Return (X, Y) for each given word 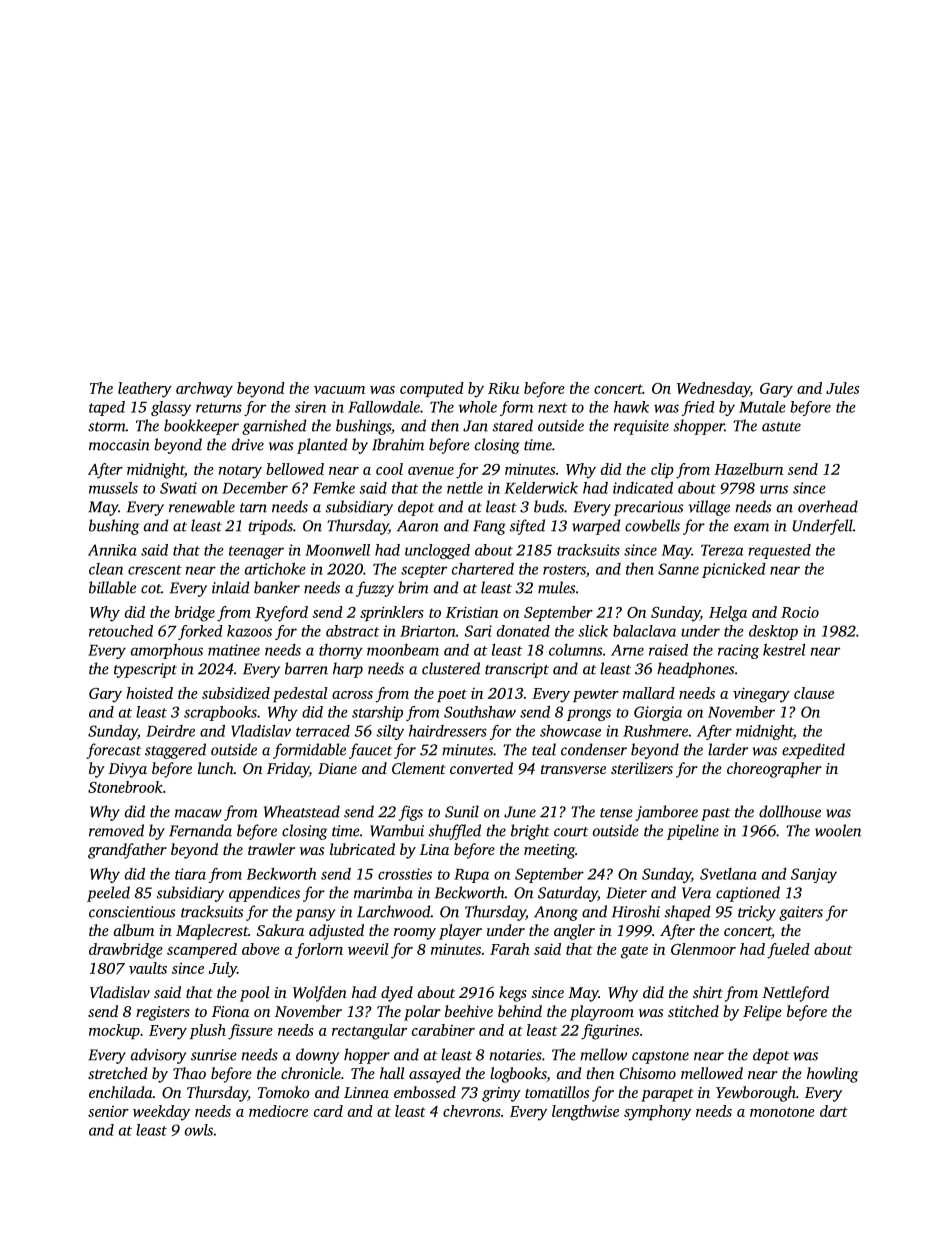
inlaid (230, 587)
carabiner (443, 1030)
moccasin (119, 445)
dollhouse (790, 811)
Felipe (762, 1013)
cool (389, 469)
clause (814, 693)
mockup (114, 1031)
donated (523, 631)
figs (411, 813)
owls (199, 1130)
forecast (113, 751)
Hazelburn (748, 469)
